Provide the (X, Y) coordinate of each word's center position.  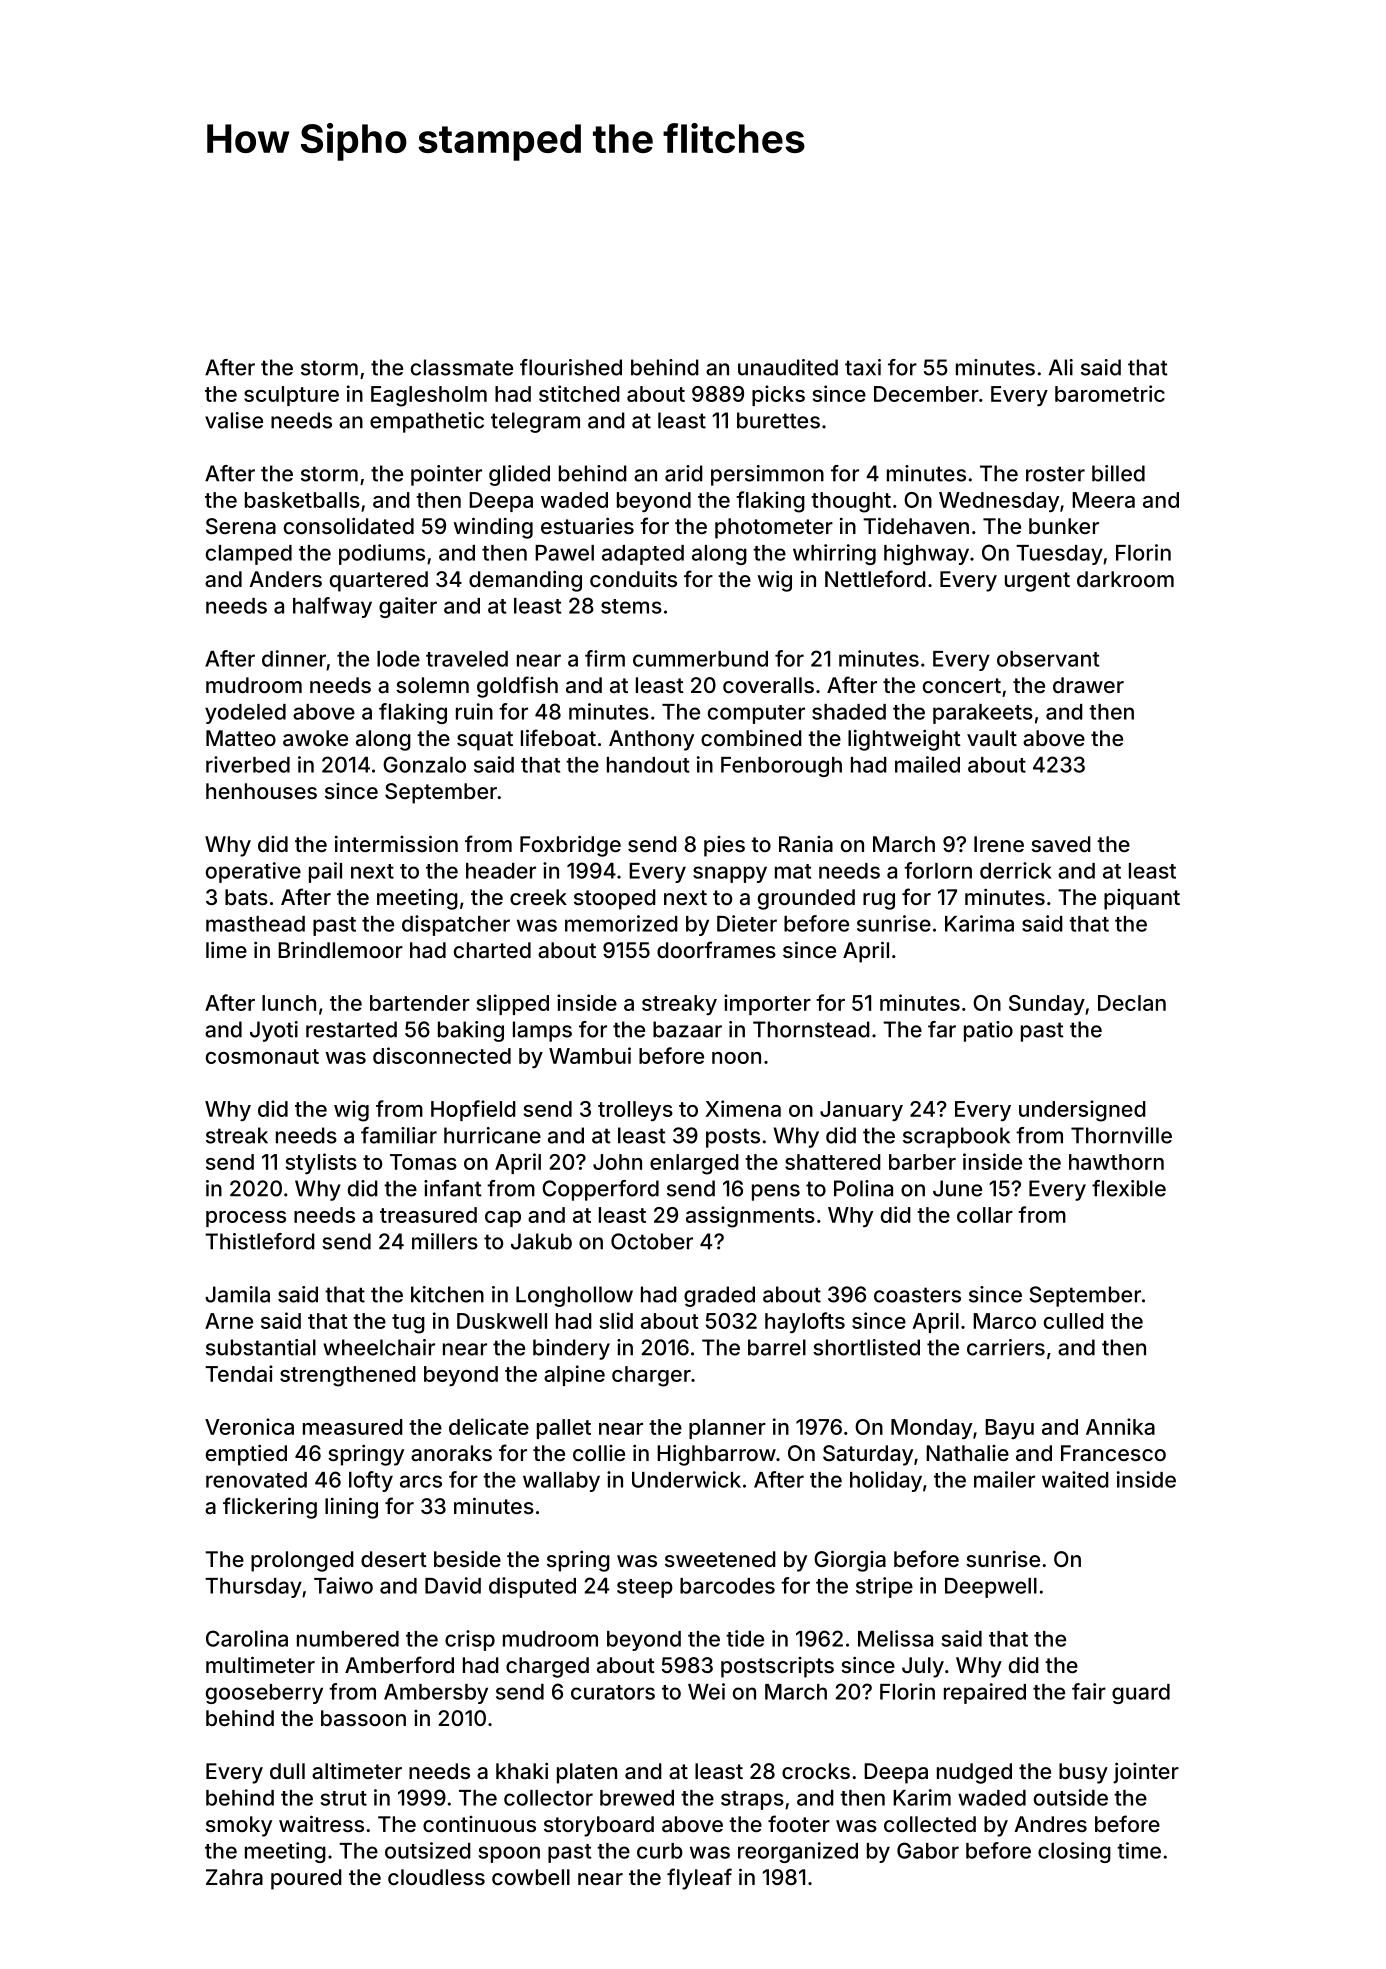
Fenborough (781, 767)
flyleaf (699, 1879)
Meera (1103, 500)
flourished (571, 367)
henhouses (261, 791)
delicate (489, 1426)
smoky (239, 1826)
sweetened (720, 1559)
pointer (446, 475)
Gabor (928, 1850)
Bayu (1009, 1429)
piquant (1142, 899)
